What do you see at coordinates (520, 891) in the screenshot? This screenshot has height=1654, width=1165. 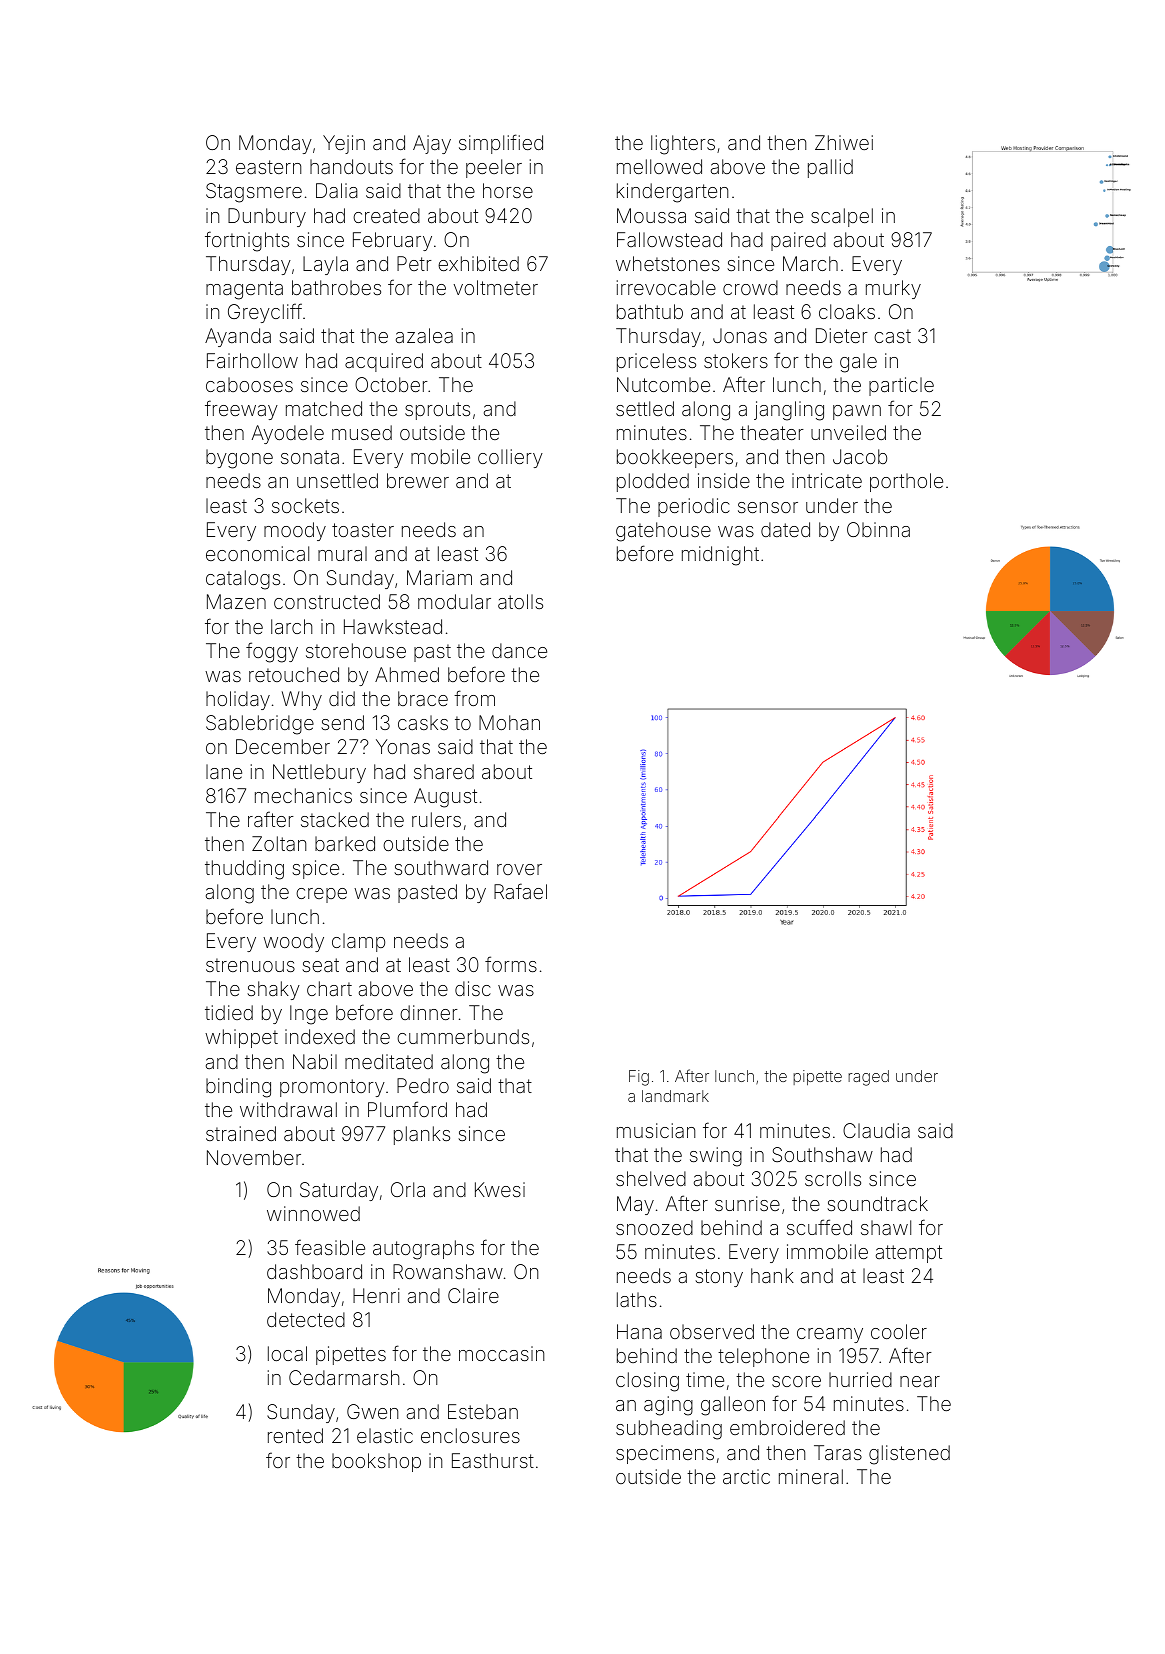 I see `Rafael` at bounding box center [520, 891].
